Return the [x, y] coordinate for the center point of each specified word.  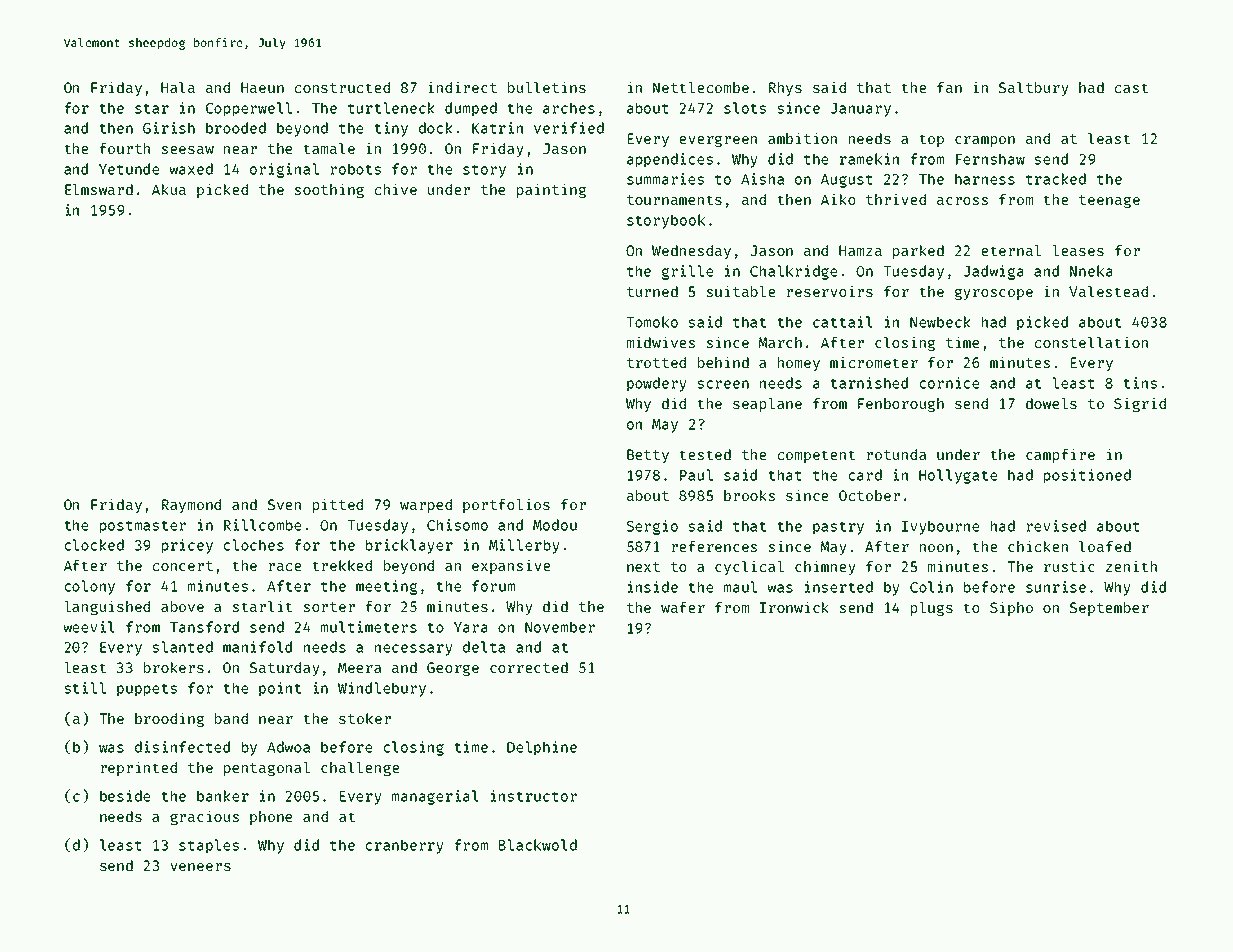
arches [569, 108]
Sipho [1011, 608]
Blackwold [538, 845]
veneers [200, 867]
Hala [178, 87]
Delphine [542, 748]
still [85, 688]
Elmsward [99, 189]
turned [652, 291]
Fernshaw [990, 159]
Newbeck [940, 322]
